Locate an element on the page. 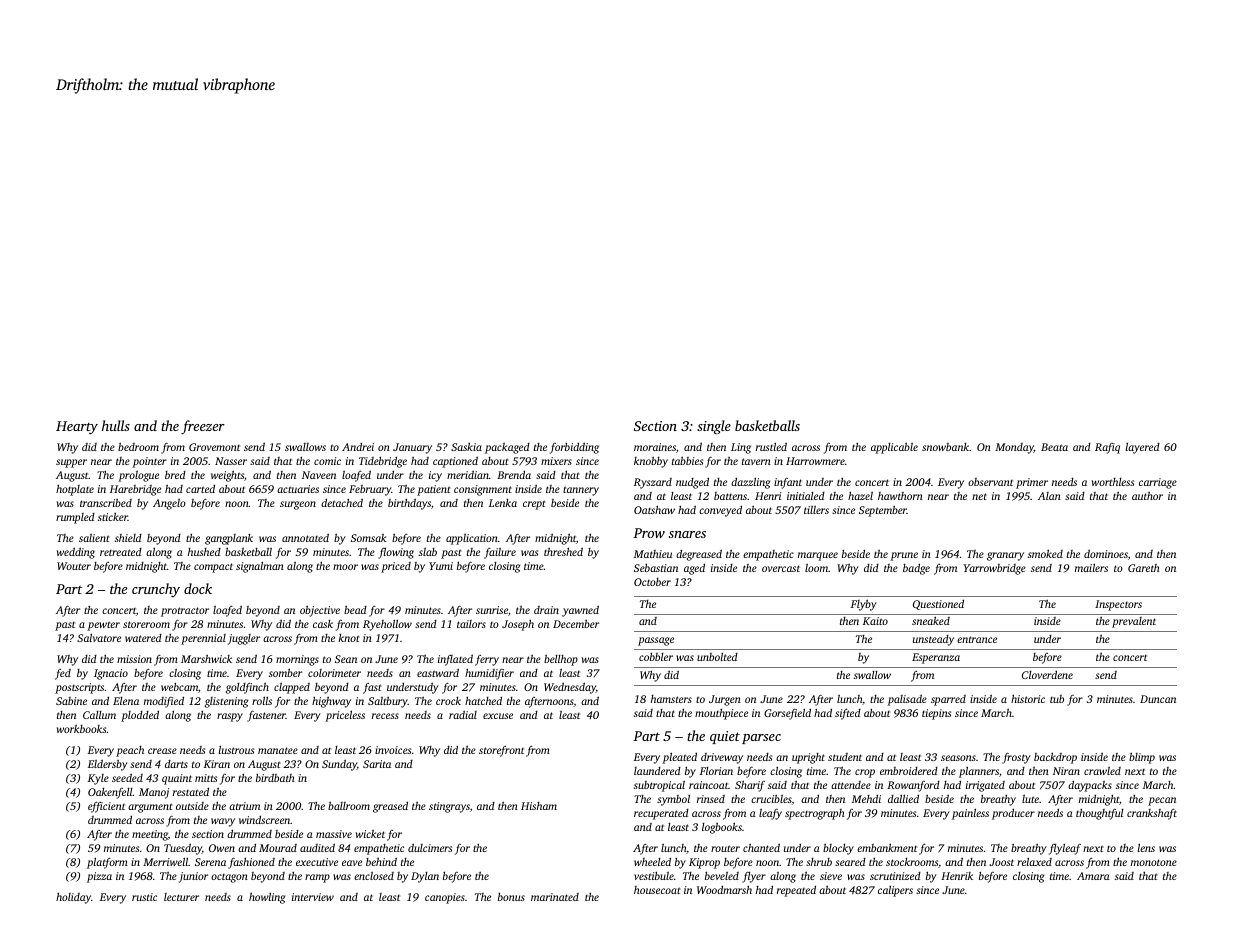 Image resolution: width=1233 pixels, height=952 pixels. weights is located at coordinates (227, 476).
